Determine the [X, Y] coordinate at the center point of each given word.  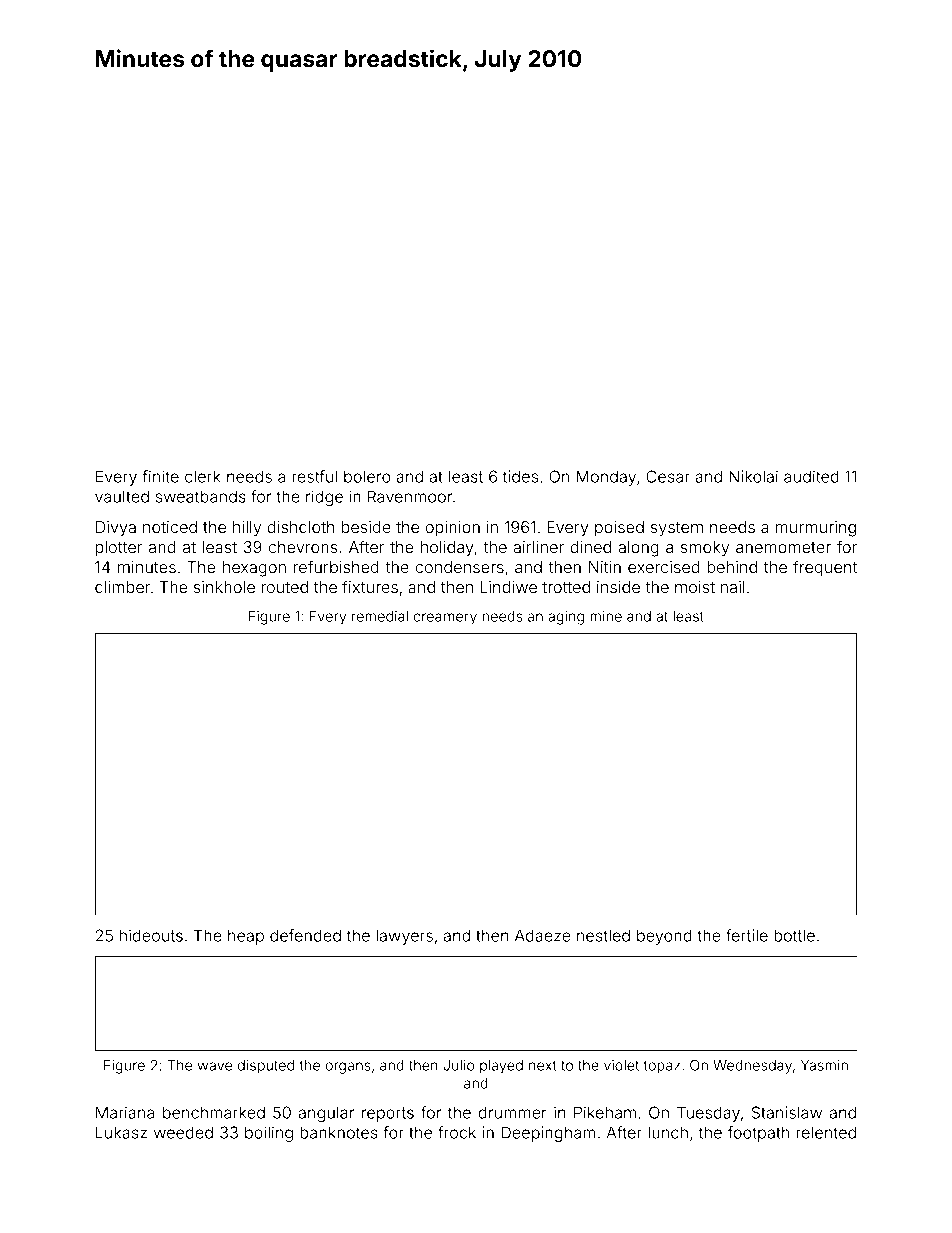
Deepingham [548, 1134]
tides [520, 476]
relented [826, 1132]
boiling [269, 1134]
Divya [116, 529]
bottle [794, 935]
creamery [445, 619]
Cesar [668, 476]
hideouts [151, 935]
